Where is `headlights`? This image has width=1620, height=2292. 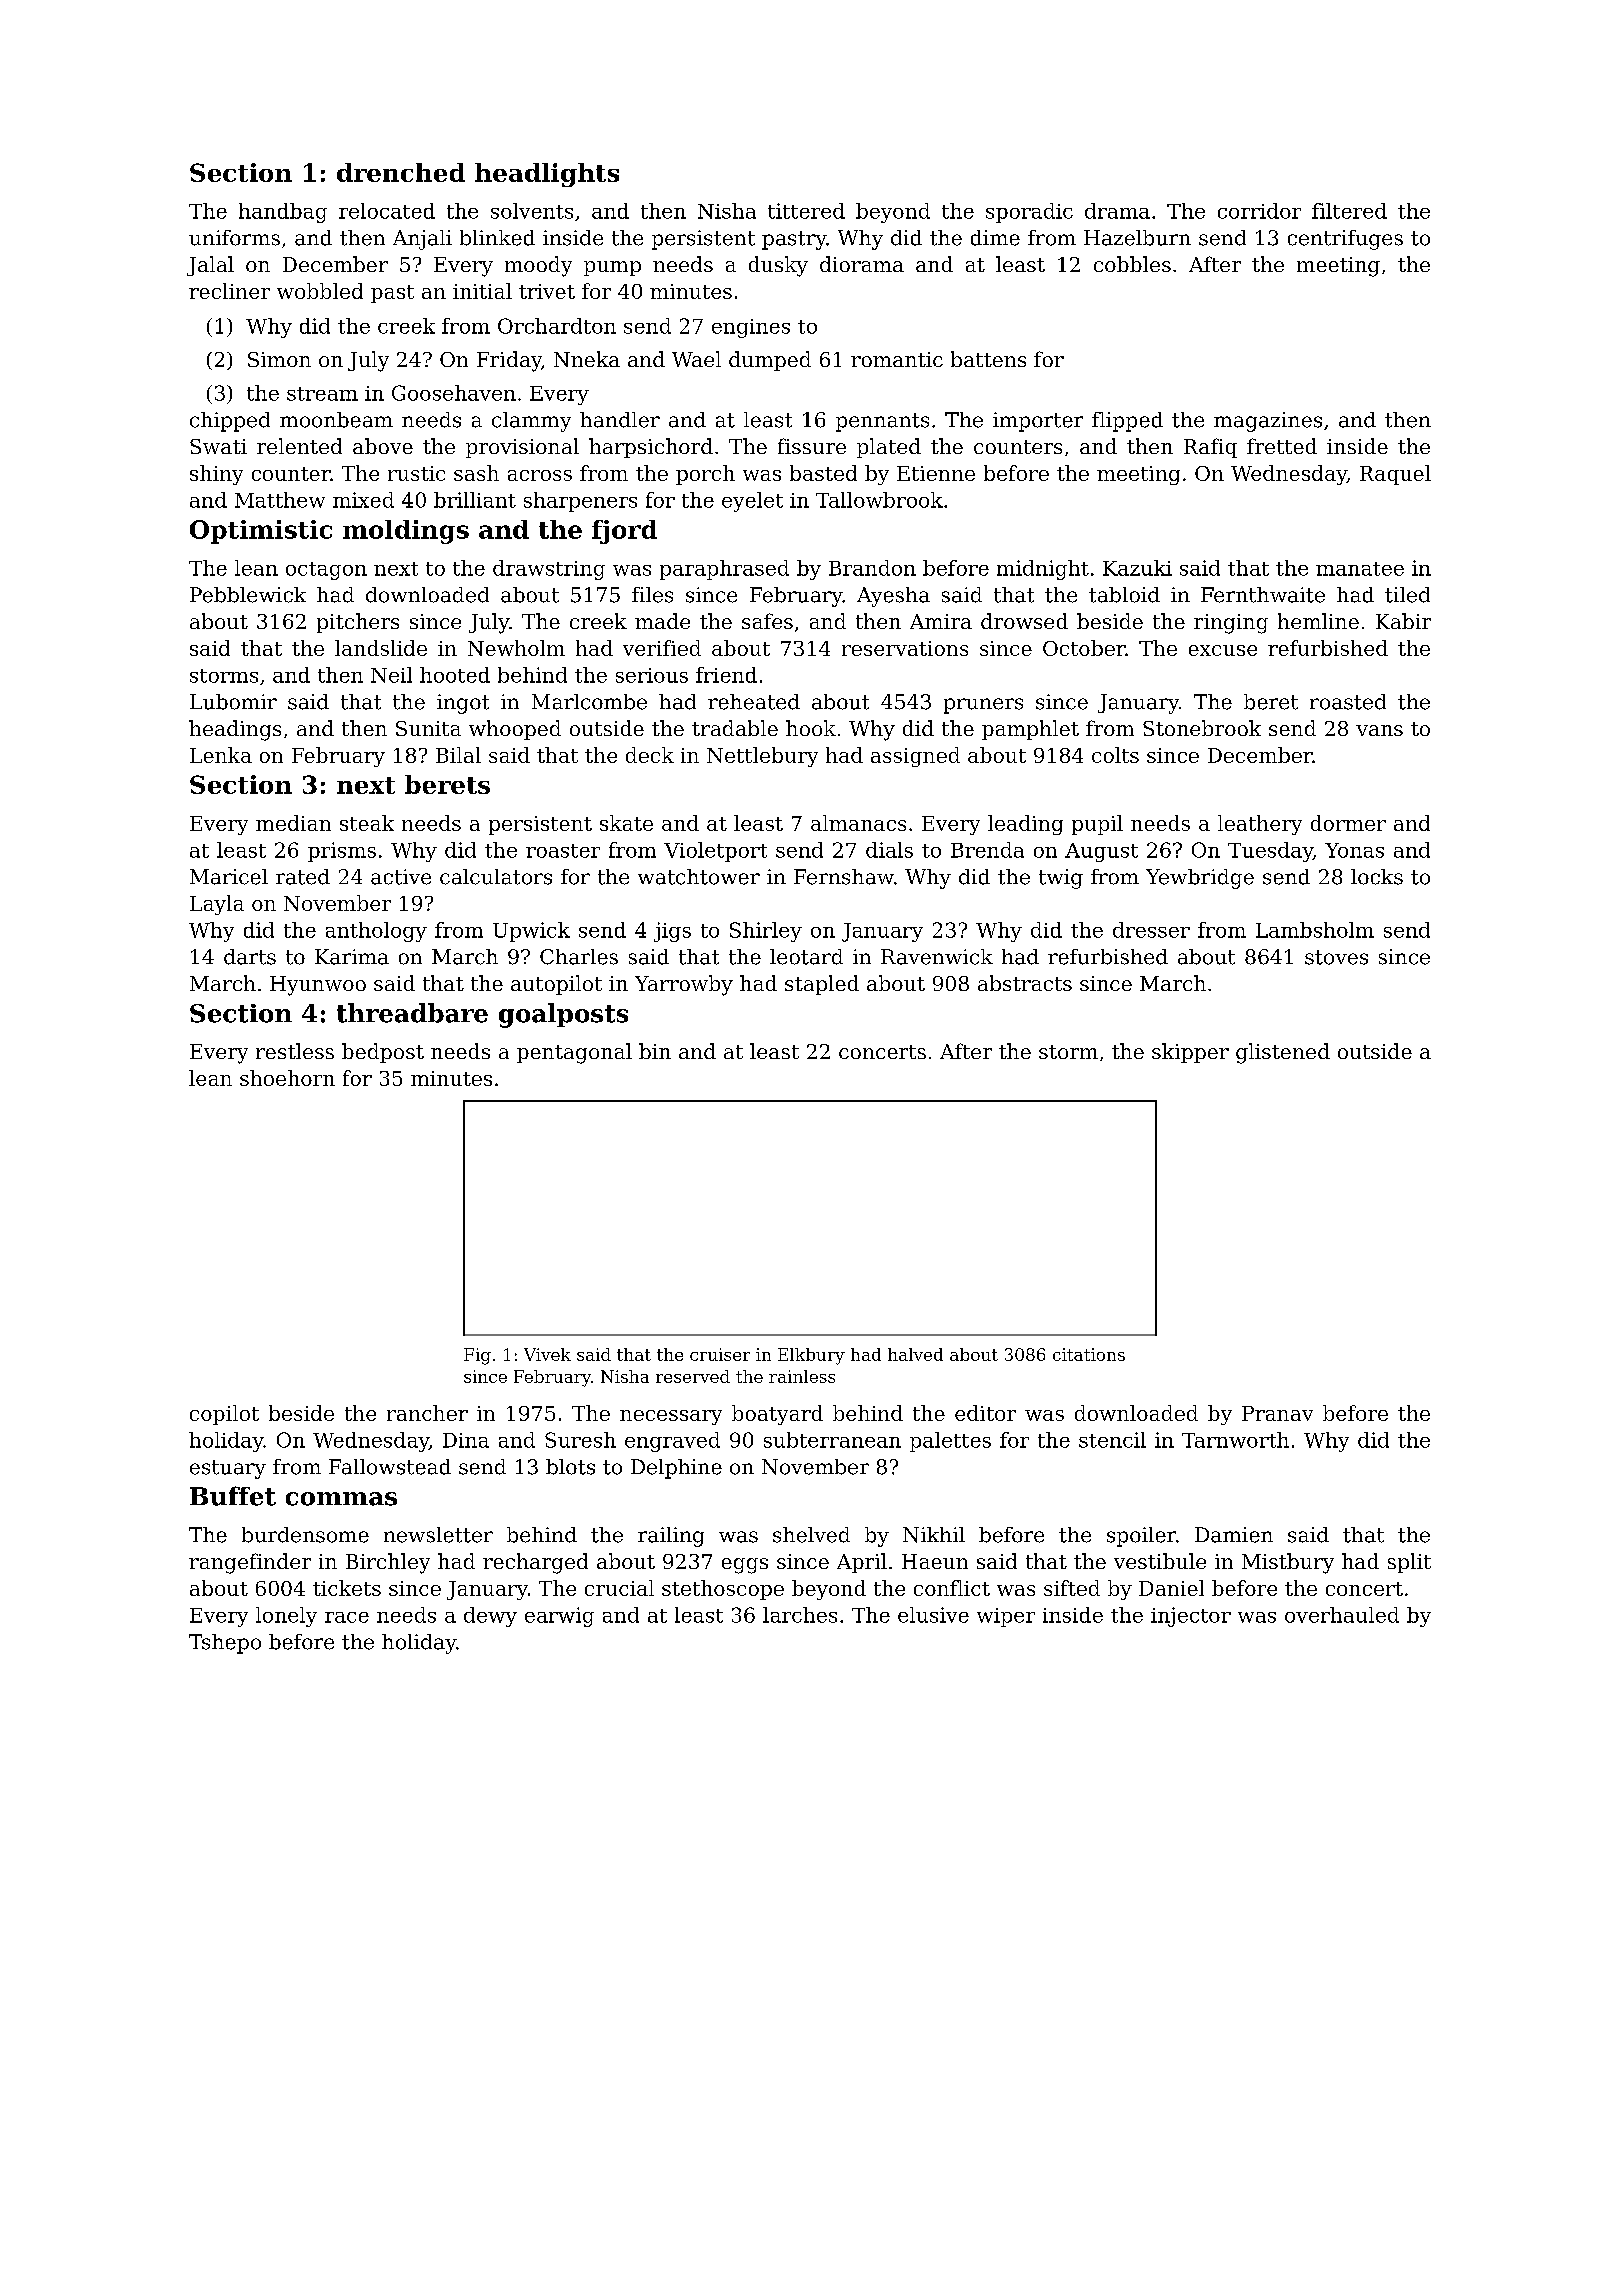 headlights is located at coordinates (547, 175).
